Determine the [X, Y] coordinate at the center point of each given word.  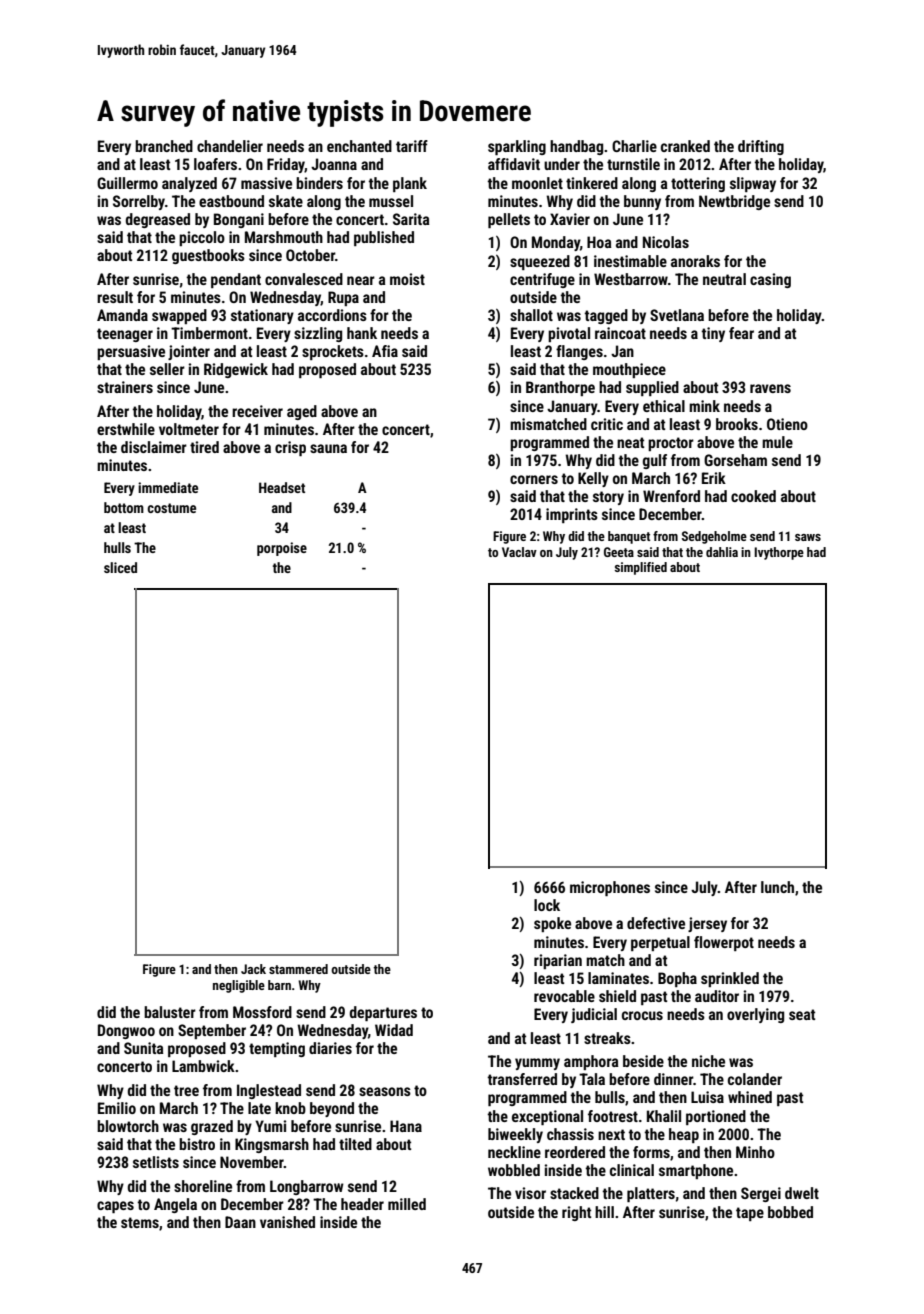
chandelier [230, 146]
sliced [120, 567]
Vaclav [519, 552]
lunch [777, 887]
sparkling [517, 147]
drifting [761, 147]
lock [547, 905]
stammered [298, 969]
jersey [707, 924]
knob [290, 1108]
